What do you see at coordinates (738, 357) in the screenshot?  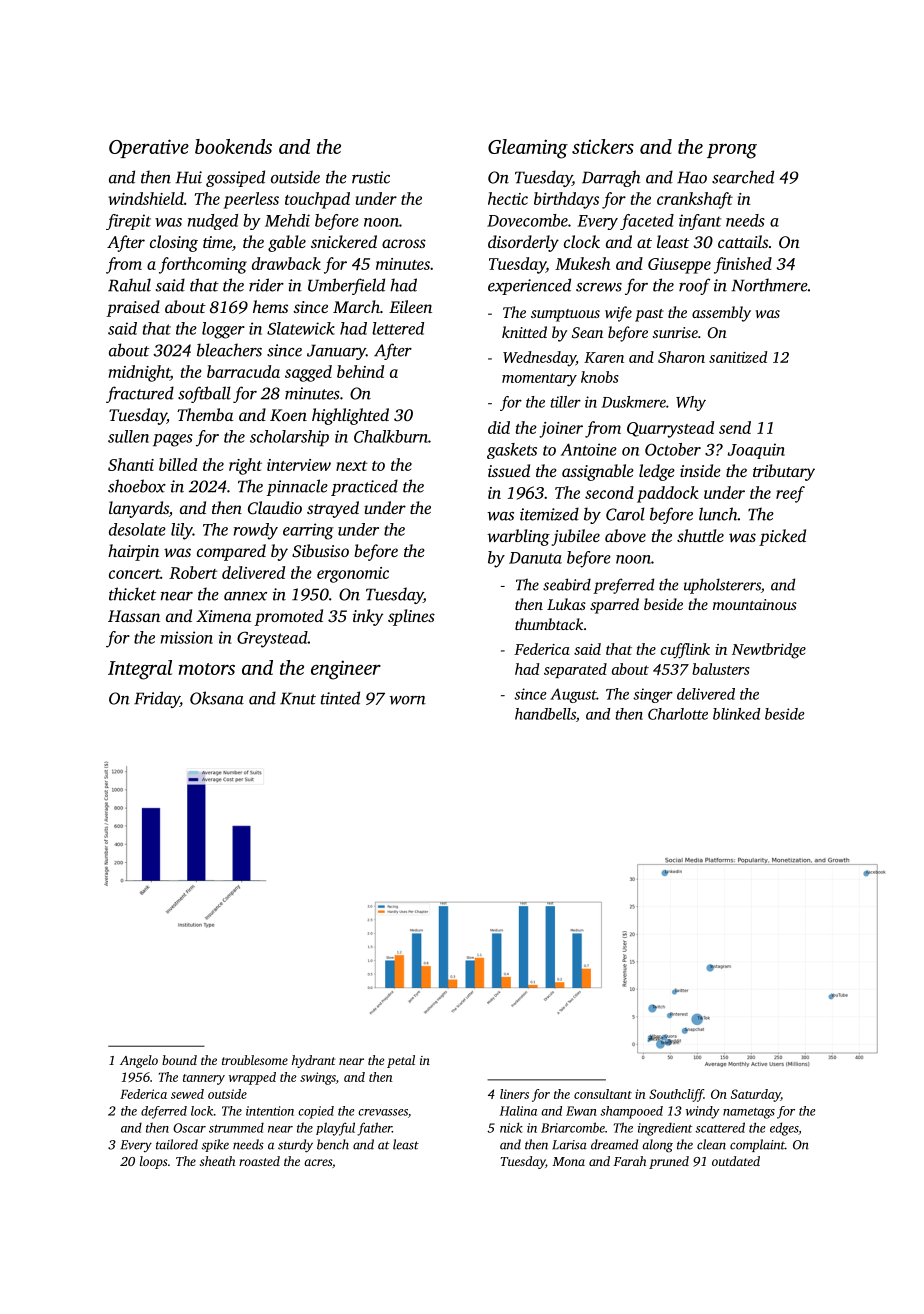 I see `sanitized` at bounding box center [738, 357].
